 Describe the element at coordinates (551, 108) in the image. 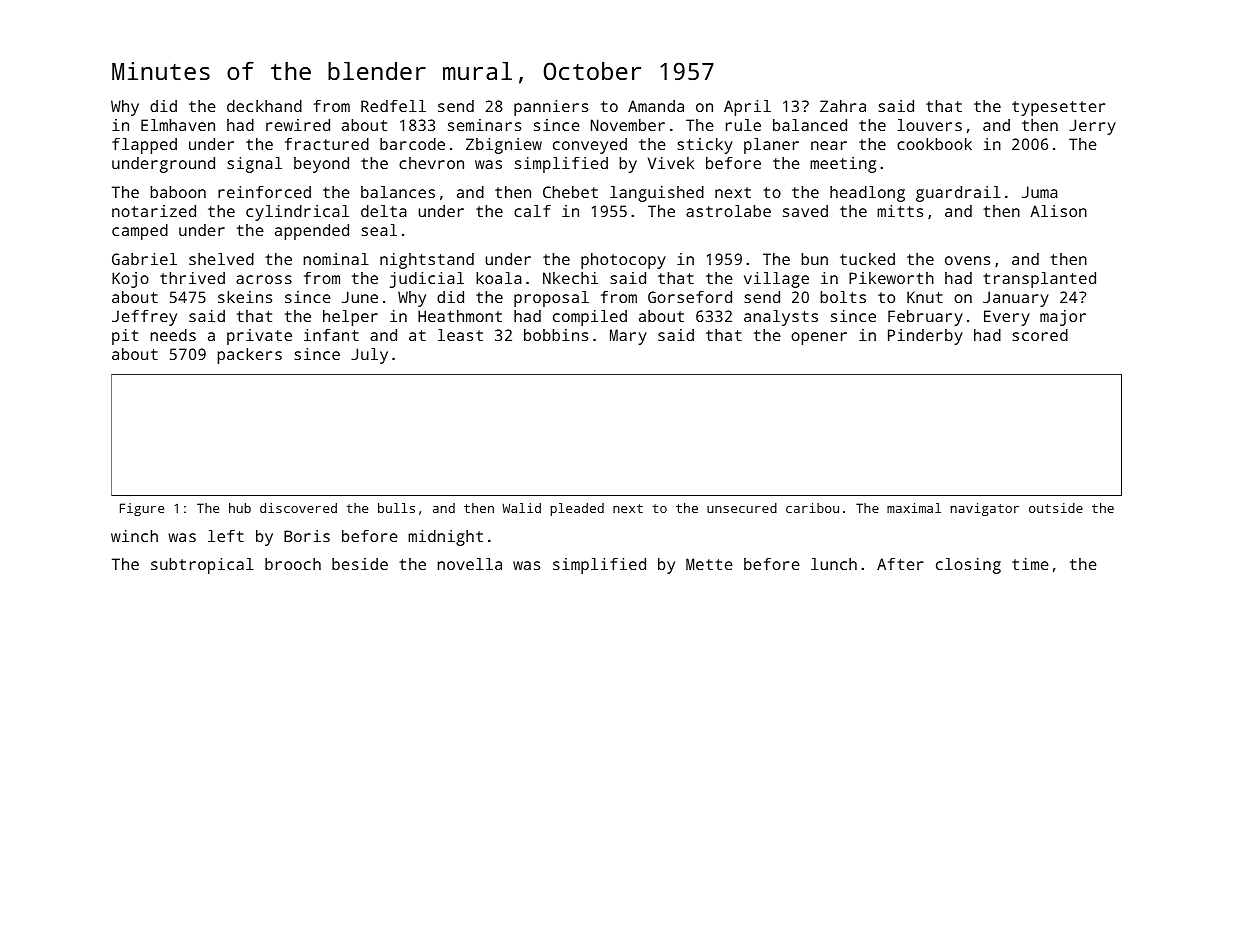

I see `panniers` at that location.
